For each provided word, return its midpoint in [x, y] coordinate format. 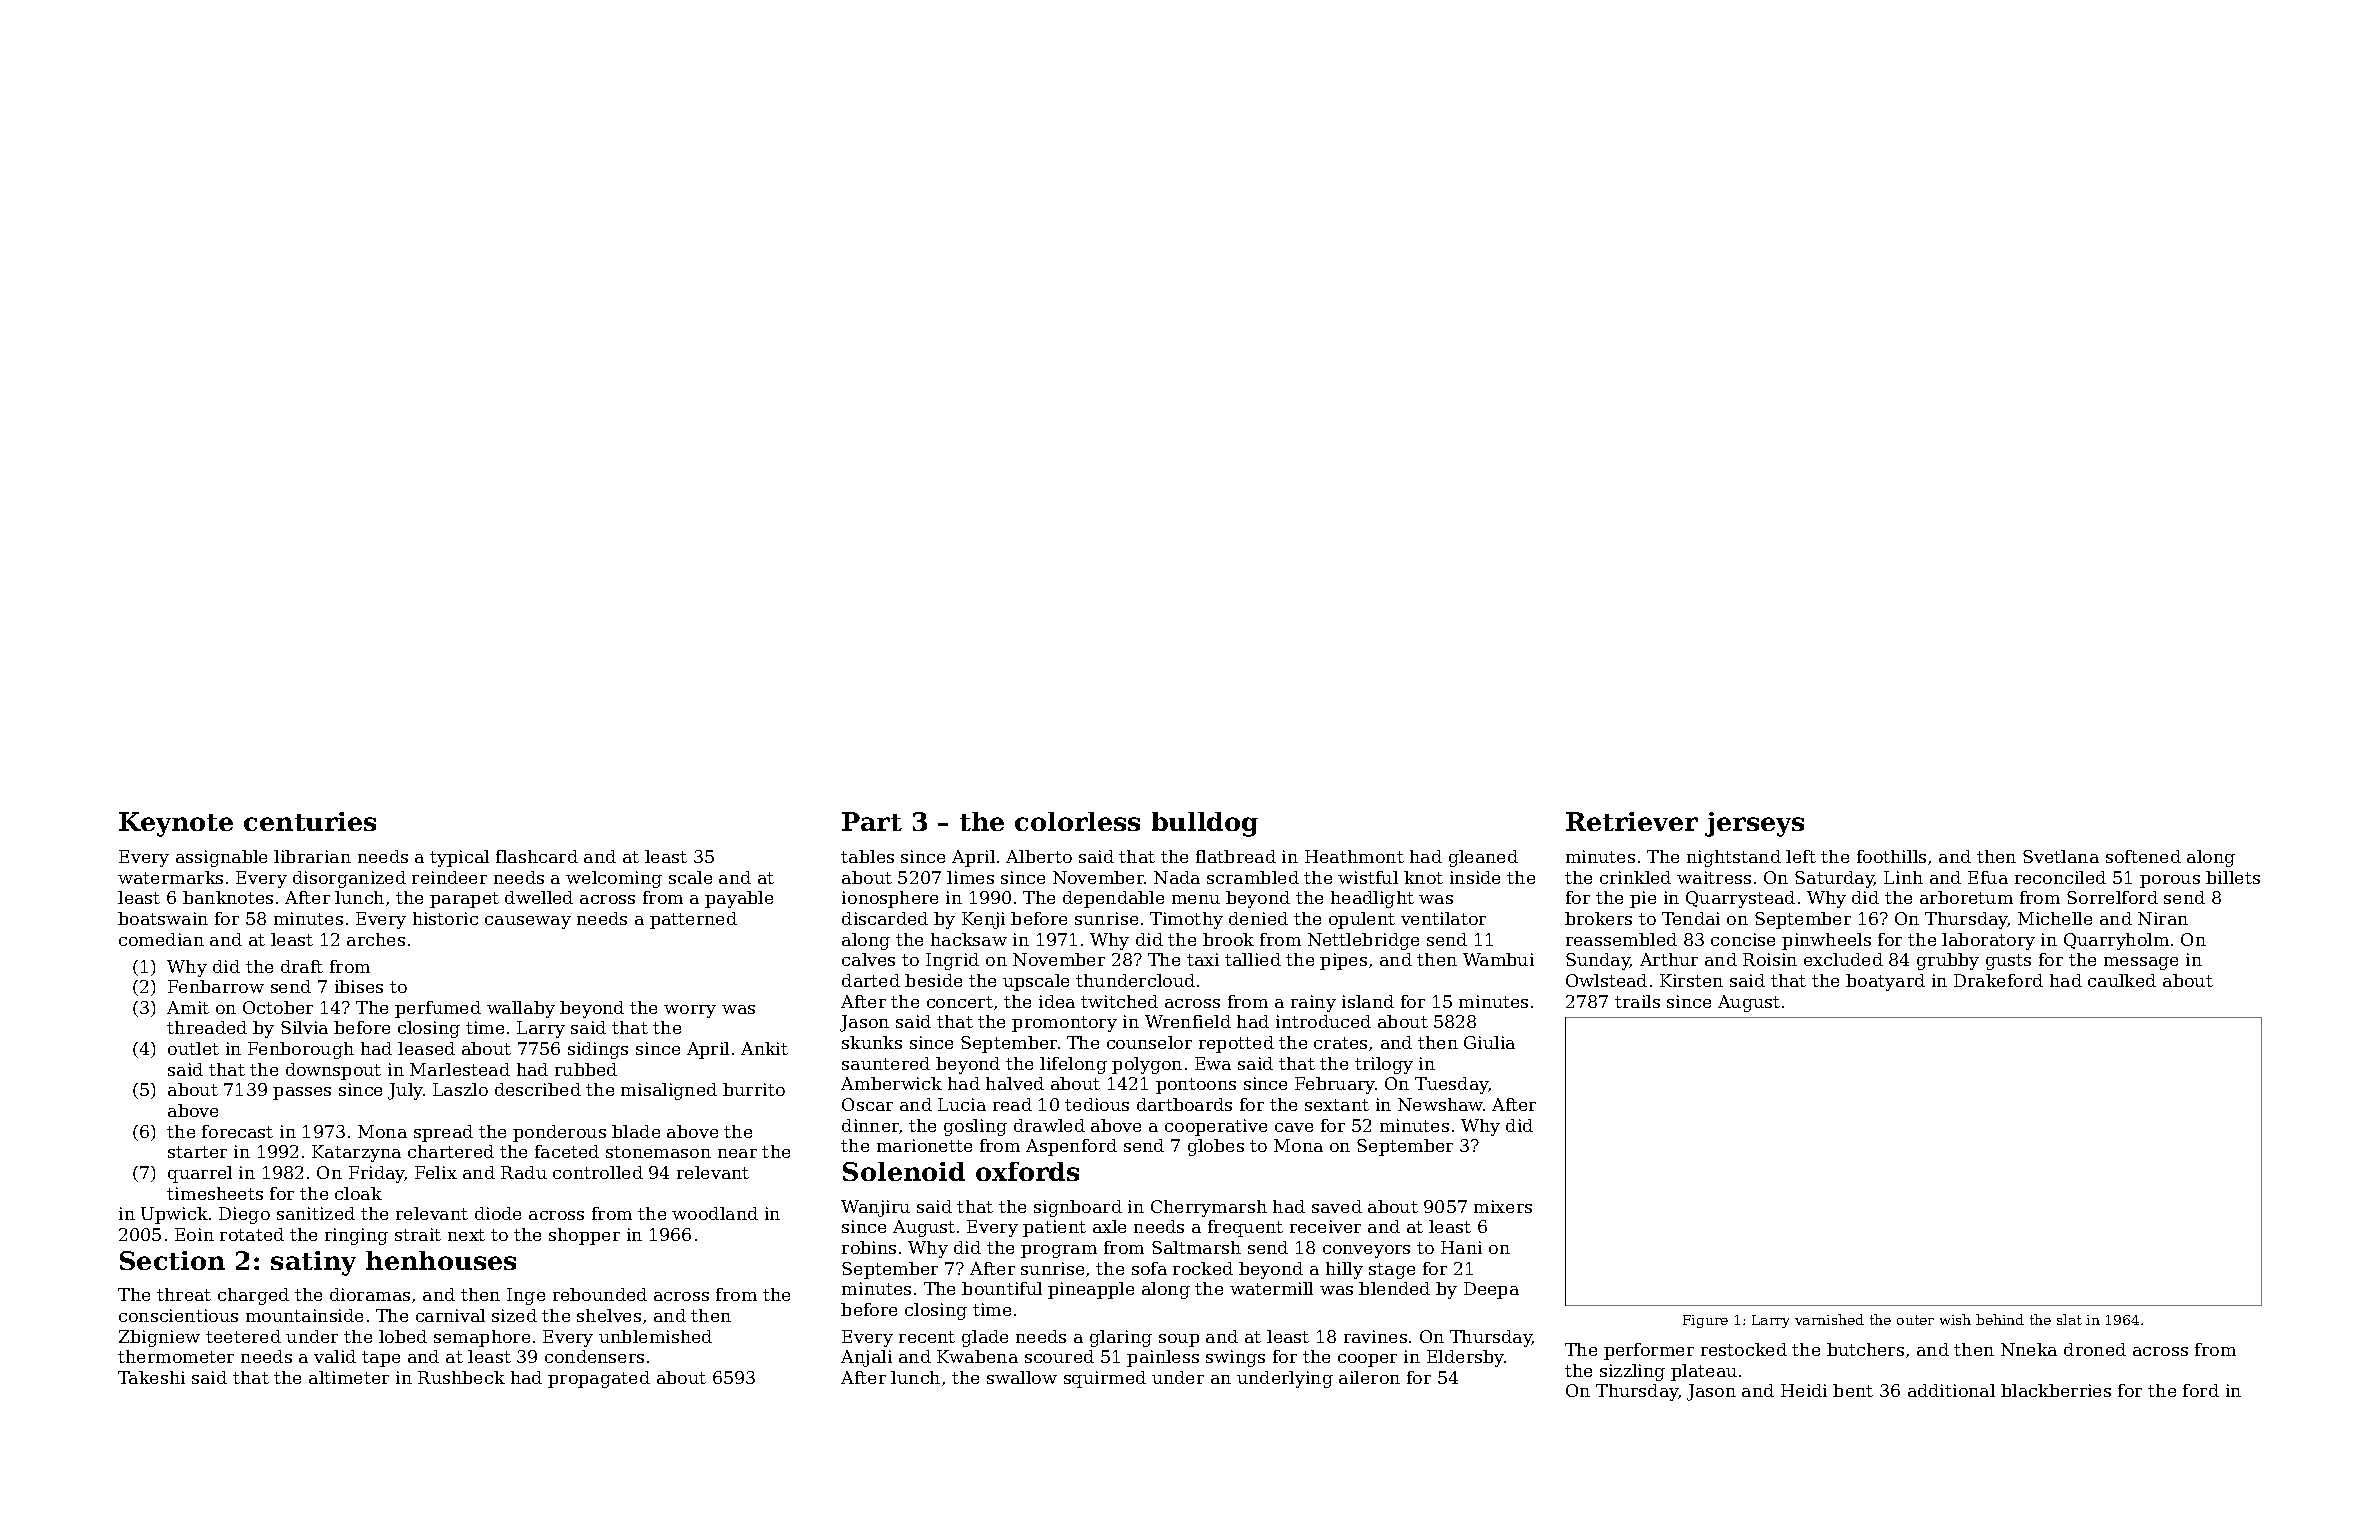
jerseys [1754, 824]
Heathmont [1354, 856]
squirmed [1105, 1379]
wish [1955, 1319]
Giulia [1489, 1042]
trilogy [1384, 1065]
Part [872, 821]
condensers [594, 1356]
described [538, 1089]
